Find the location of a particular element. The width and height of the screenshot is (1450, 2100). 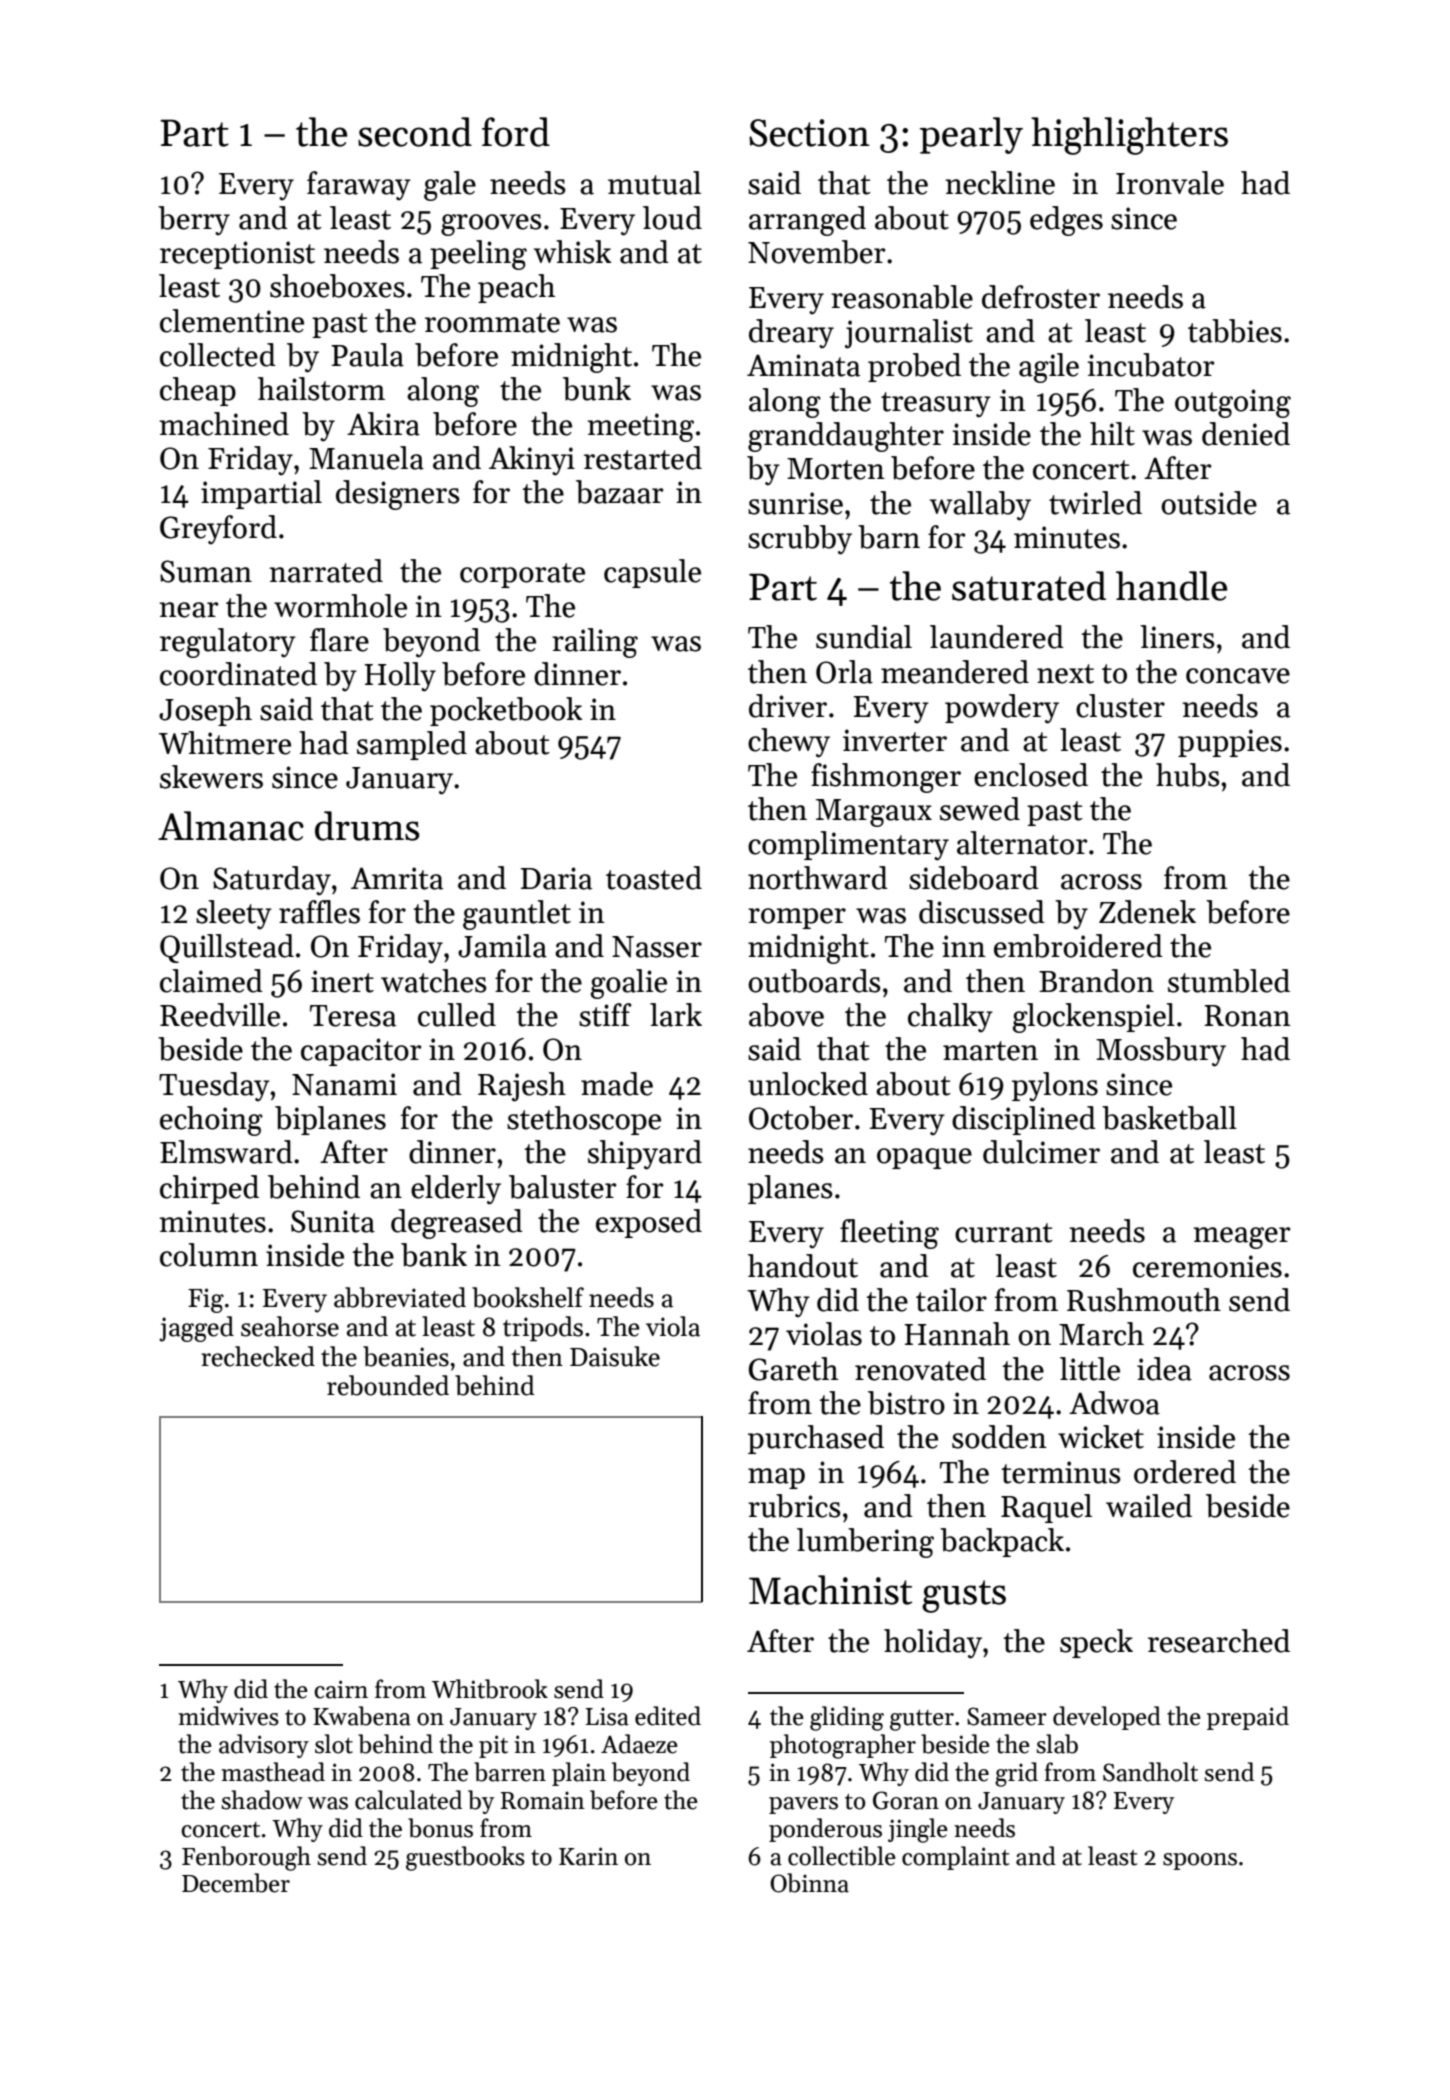

meager is located at coordinates (1242, 1238).
